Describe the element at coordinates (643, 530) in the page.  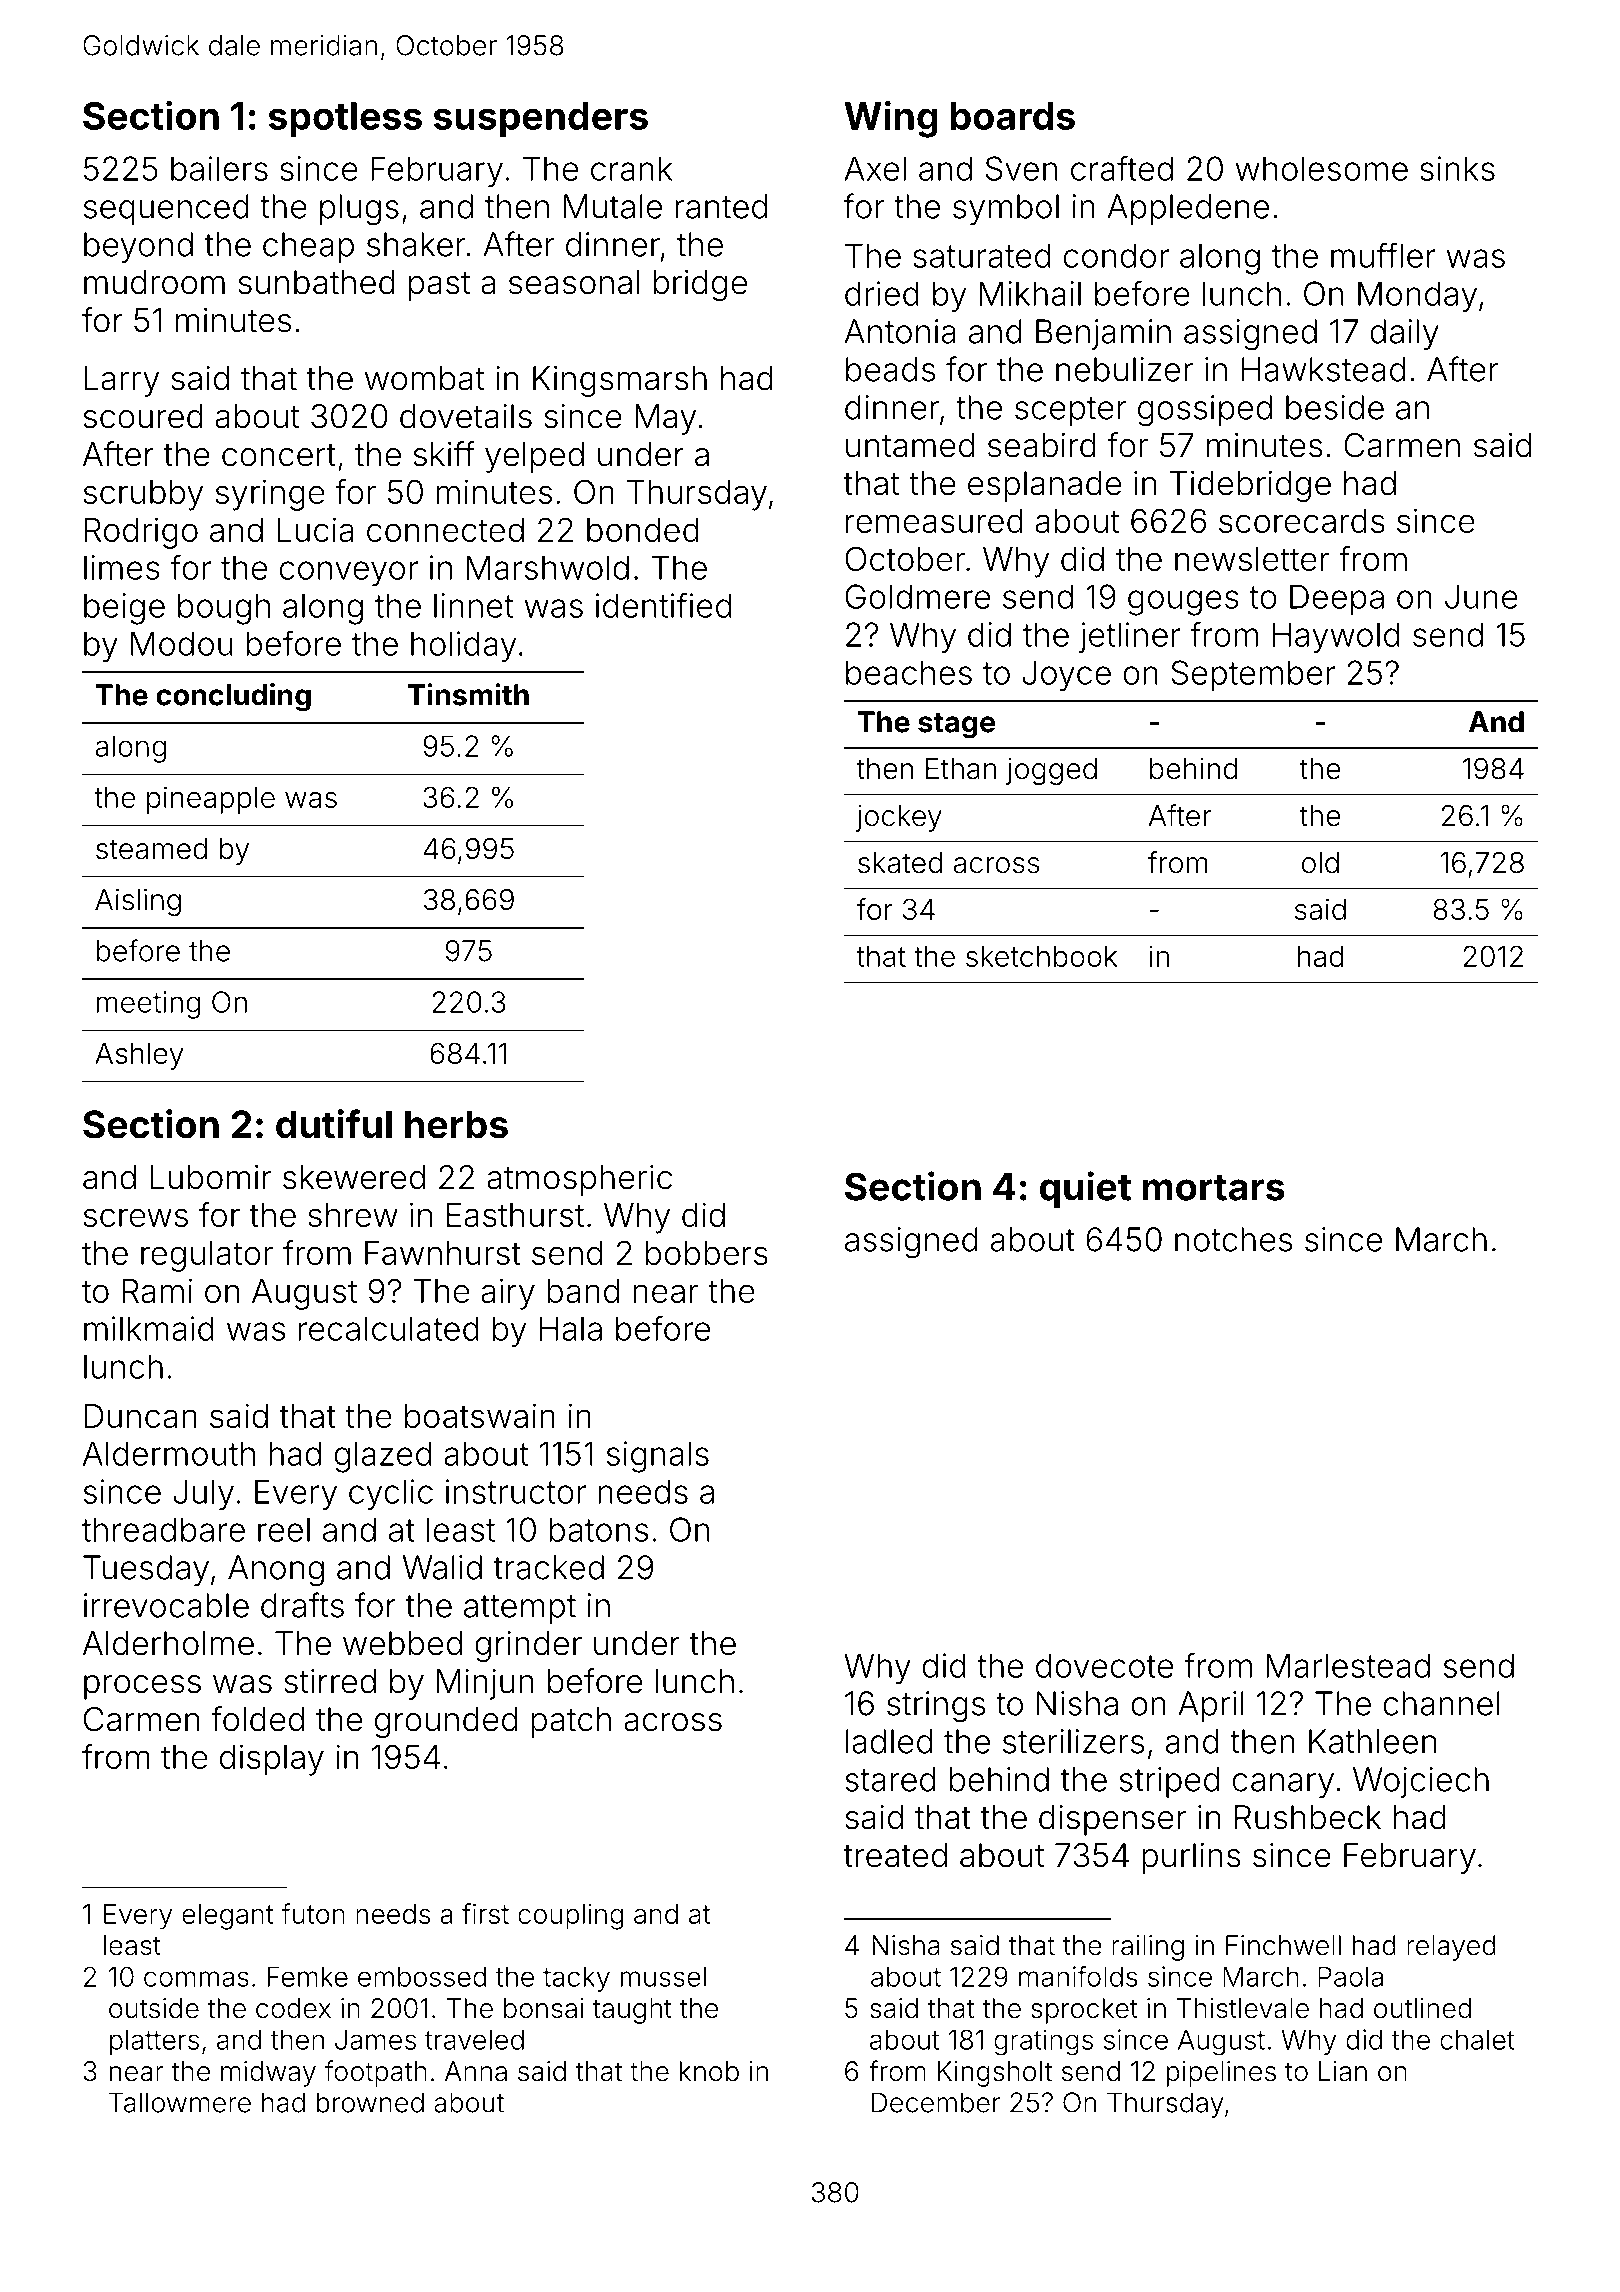
I see `bonded` at that location.
